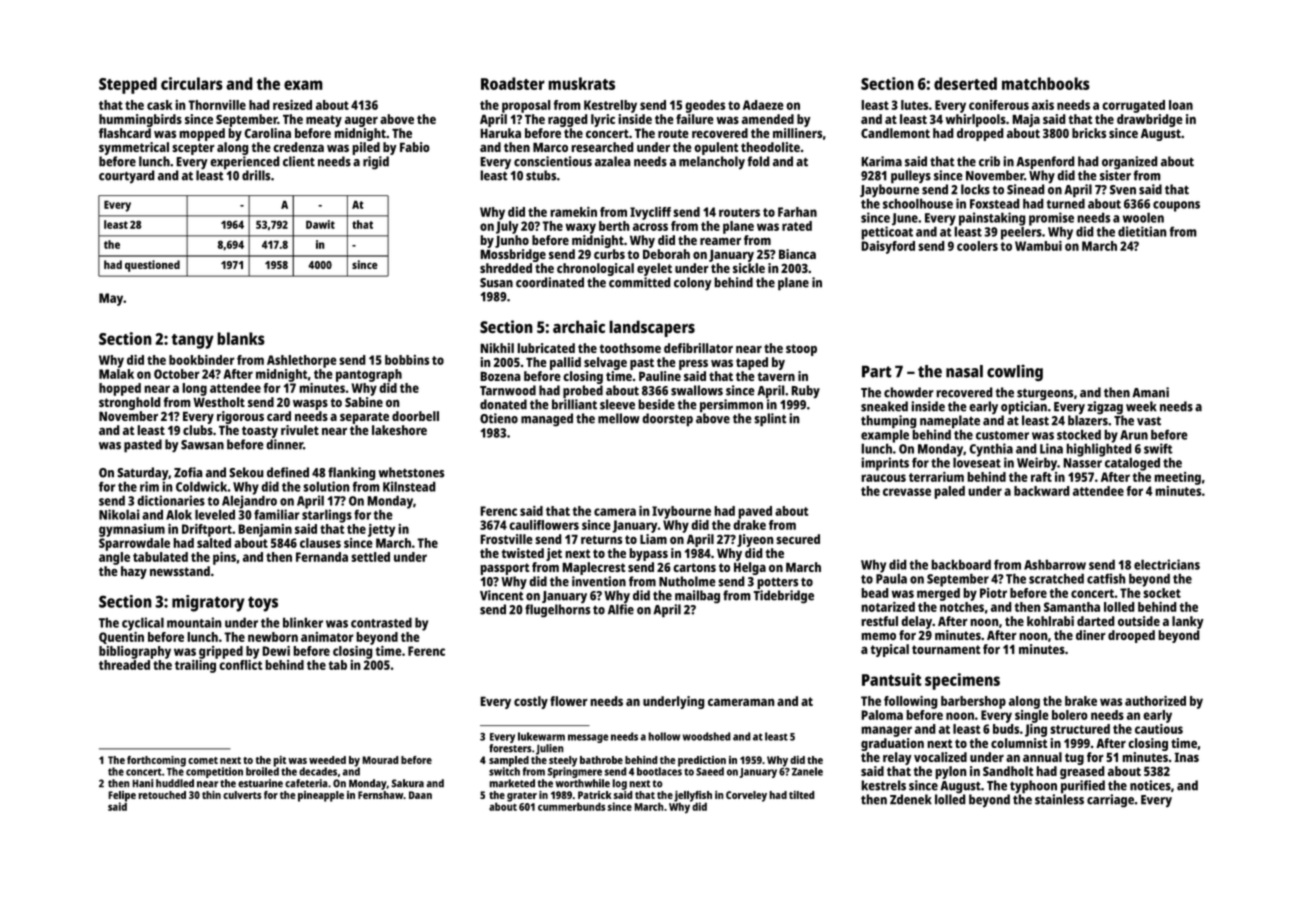 The image size is (1308, 924). I want to click on courtyard, so click(127, 176).
